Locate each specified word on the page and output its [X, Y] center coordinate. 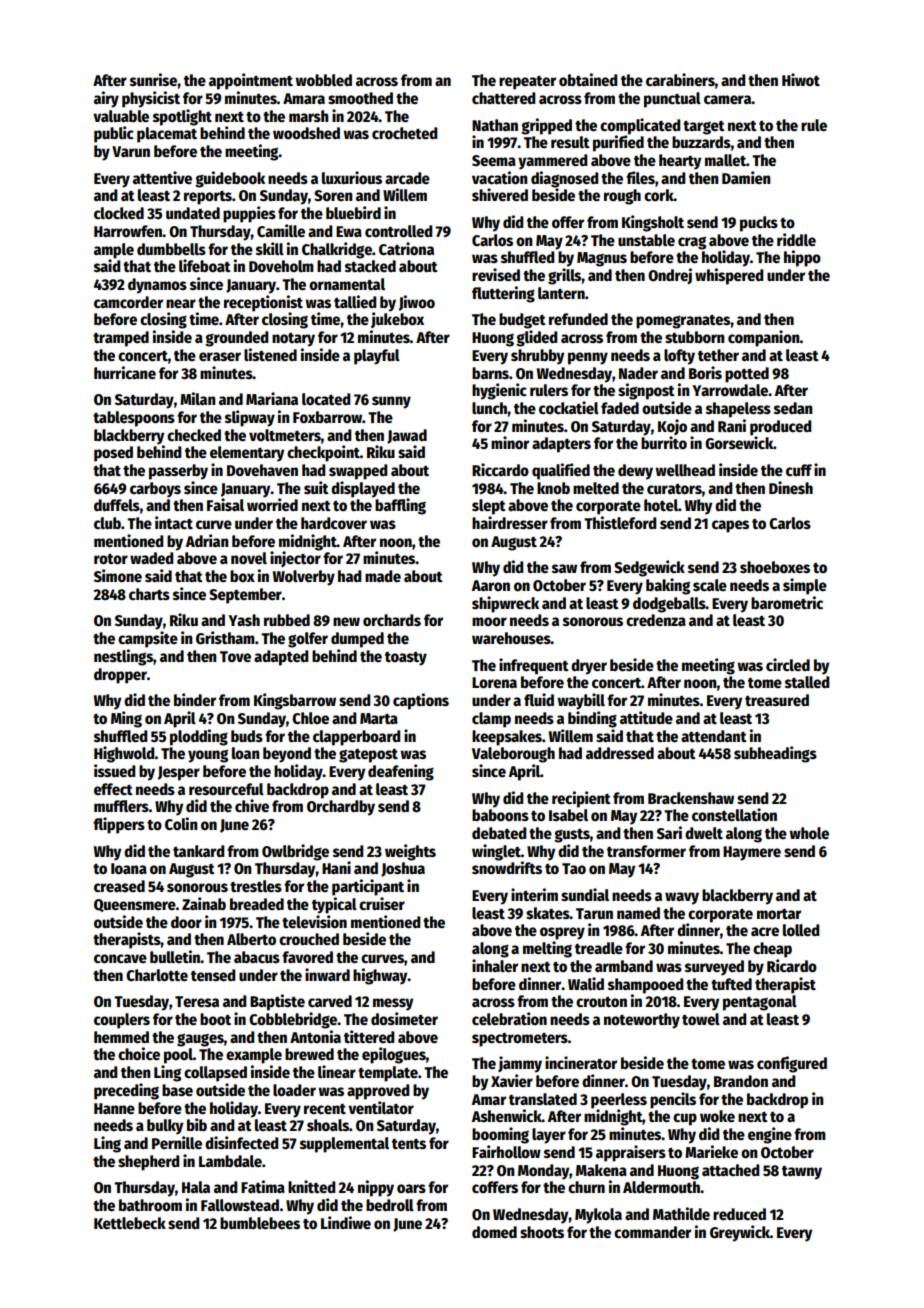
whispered [729, 276]
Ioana [129, 868]
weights [410, 852]
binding [592, 719]
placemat [167, 135]
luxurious [352, 178]
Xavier [512, 1080]
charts [149, 594]
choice [139, 1054]
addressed [620, 753]
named [638, 913]
